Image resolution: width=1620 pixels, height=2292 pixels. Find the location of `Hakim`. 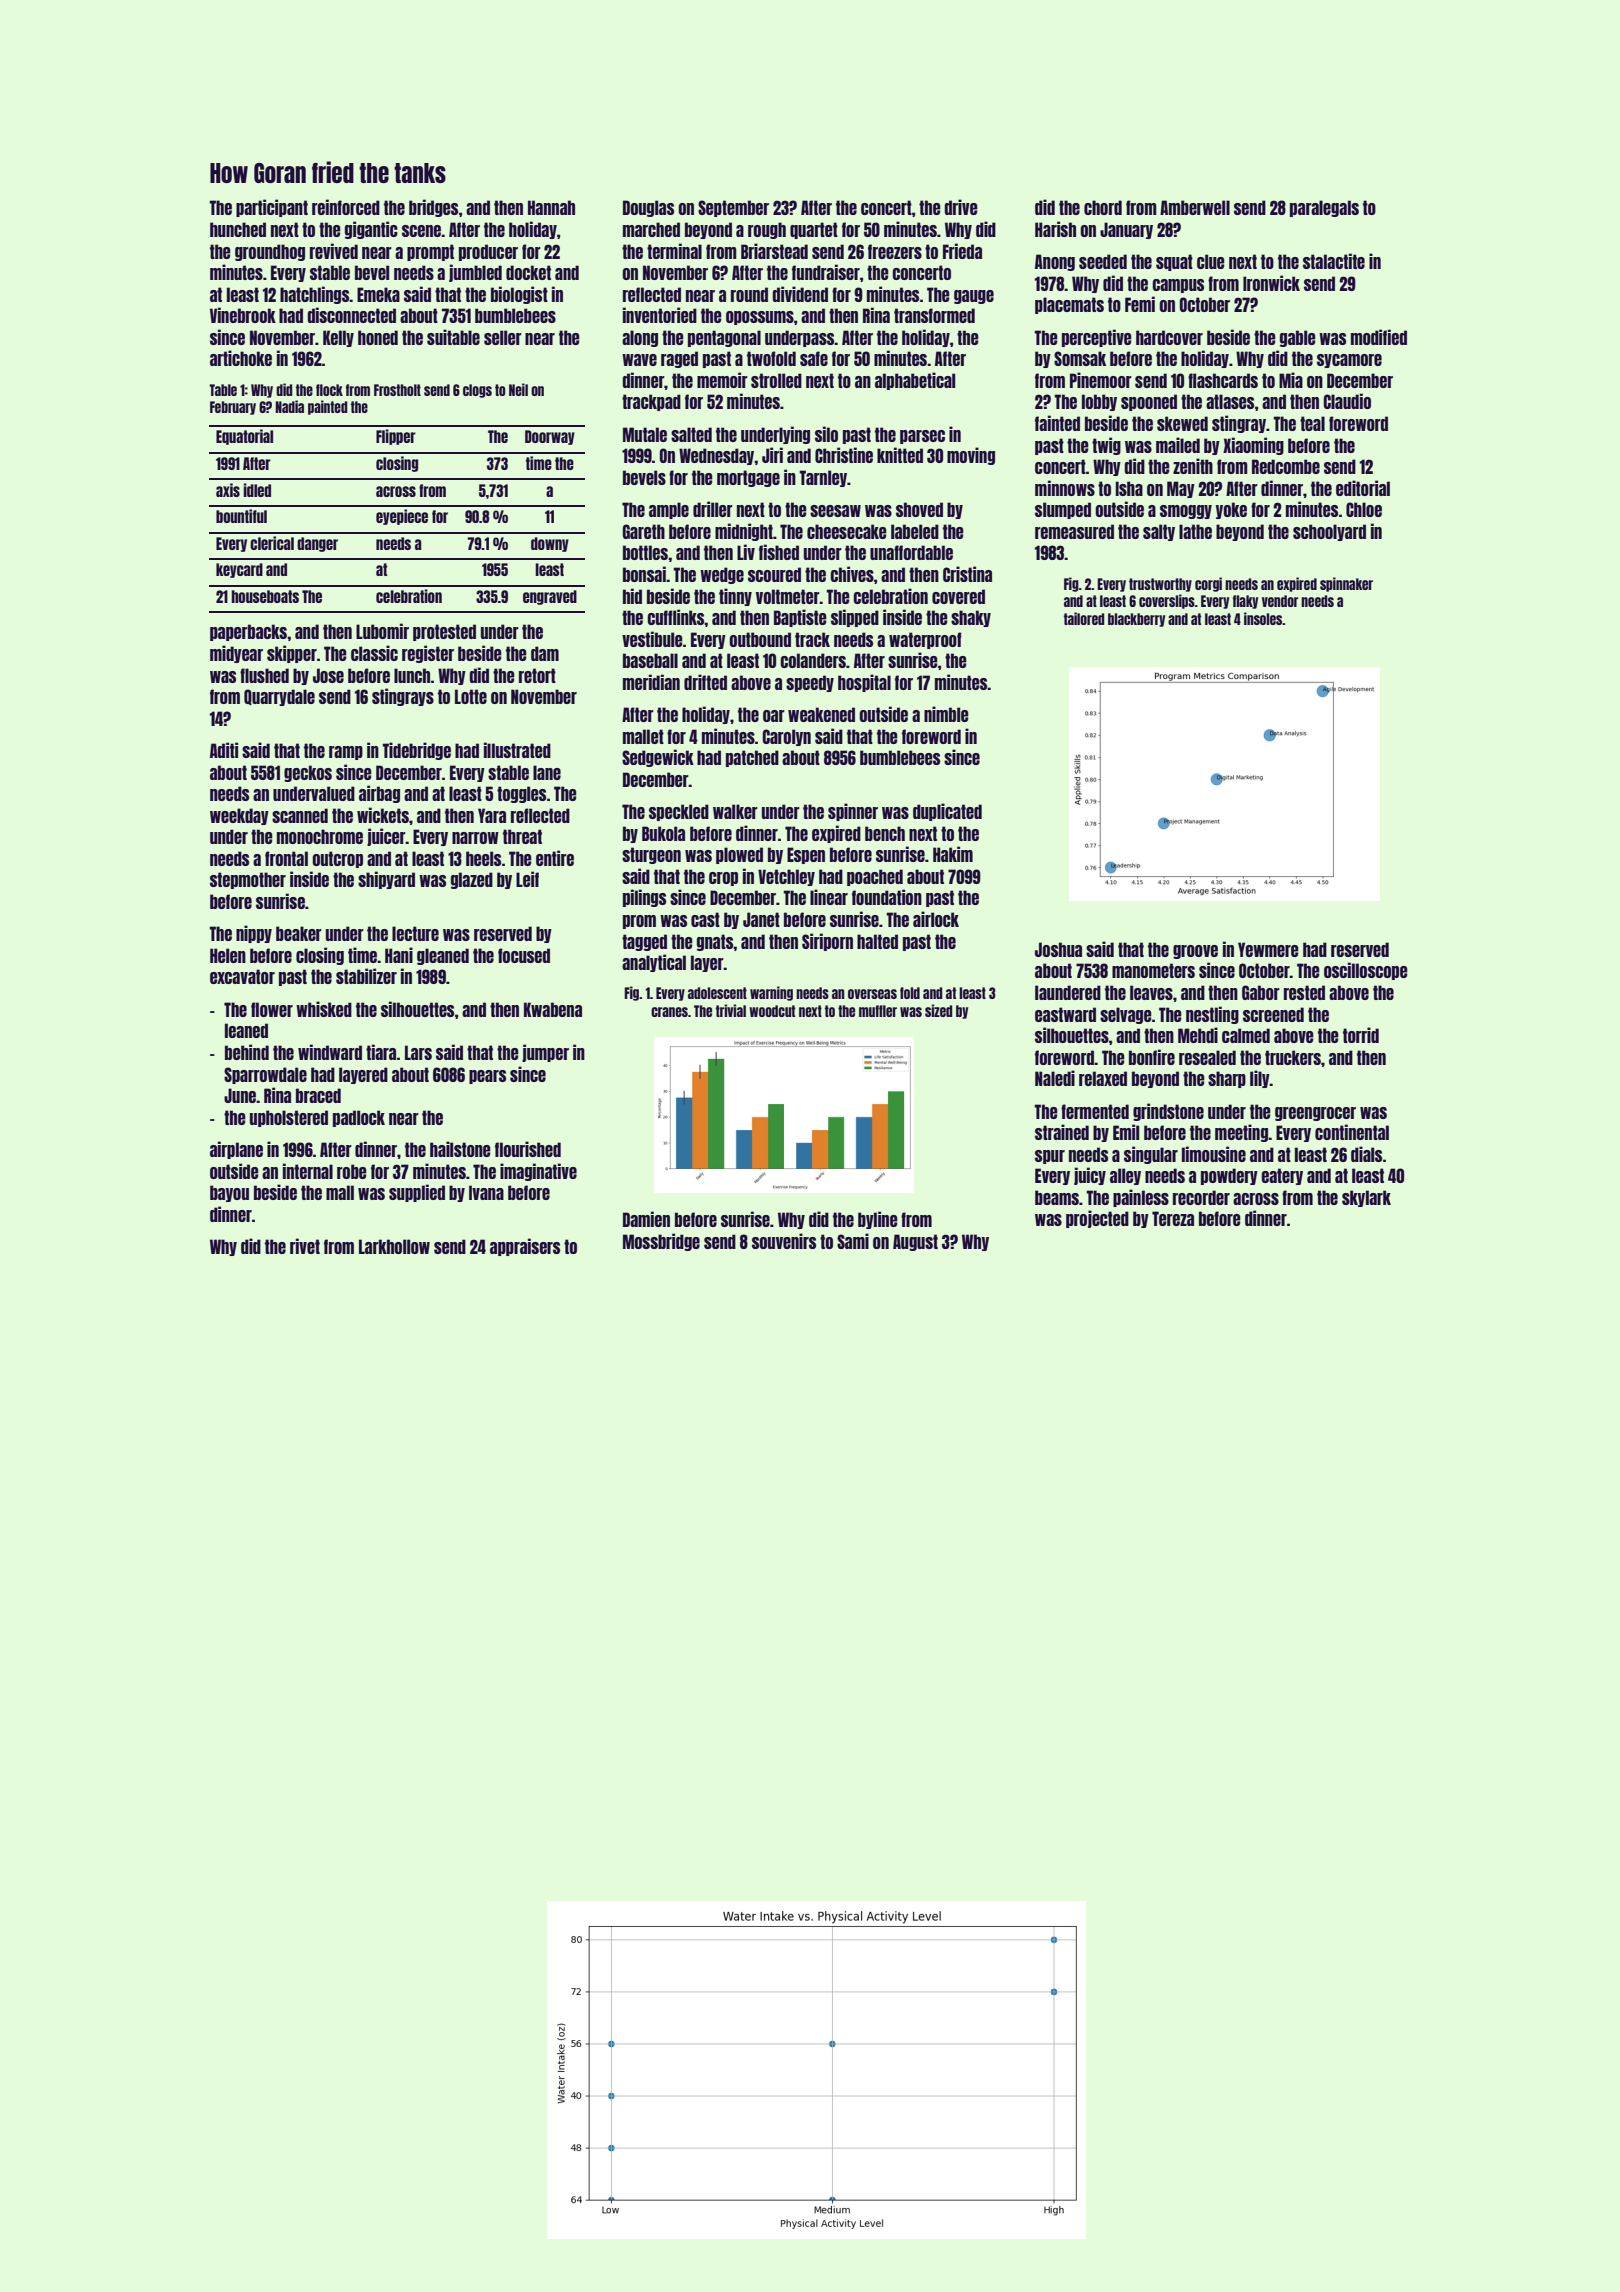

Hakim is located at coordinates (953, 854).
